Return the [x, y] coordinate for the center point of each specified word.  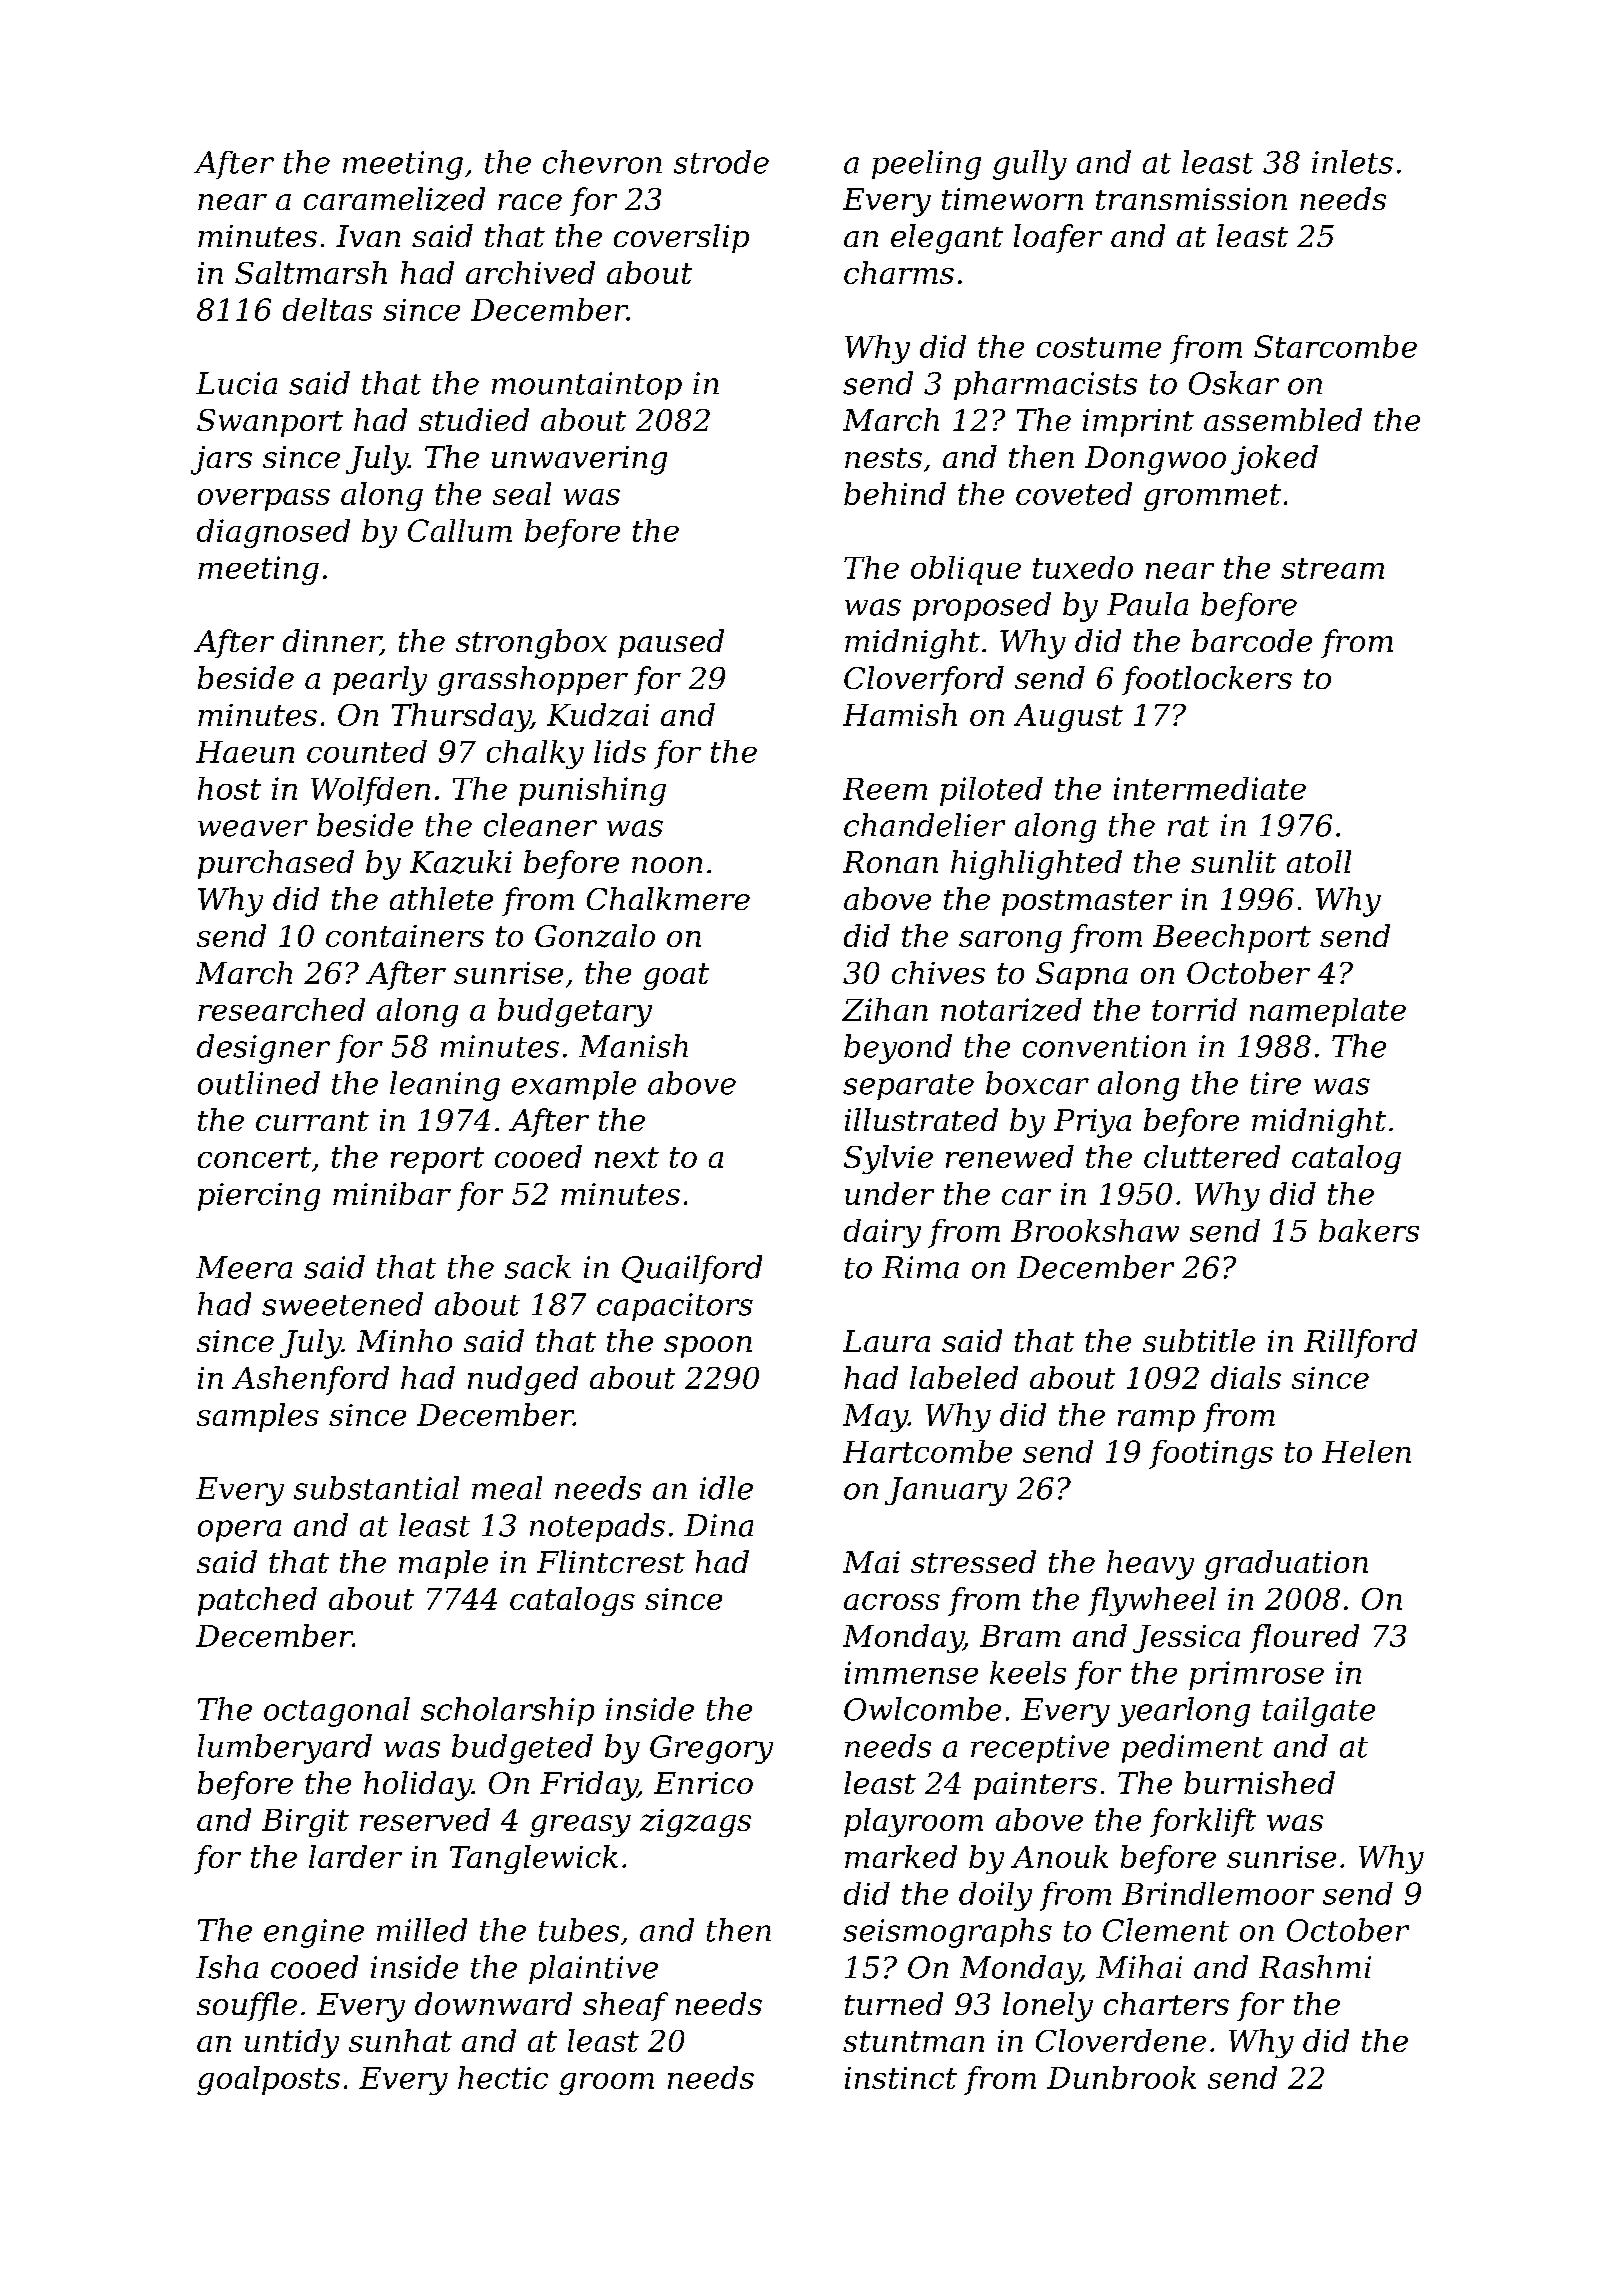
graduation [1286, 1565]
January [946, 1491]
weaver [253, 828]
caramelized [394, 199]
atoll [1319, 861]
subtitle [1199, 1340]
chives [938, 972]
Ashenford [310, 1380]
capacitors [675, 1307]
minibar [392, 1193]
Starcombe [1335, 346]
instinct [901, 2078]
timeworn [1012, 199]
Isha [227, 1967]
